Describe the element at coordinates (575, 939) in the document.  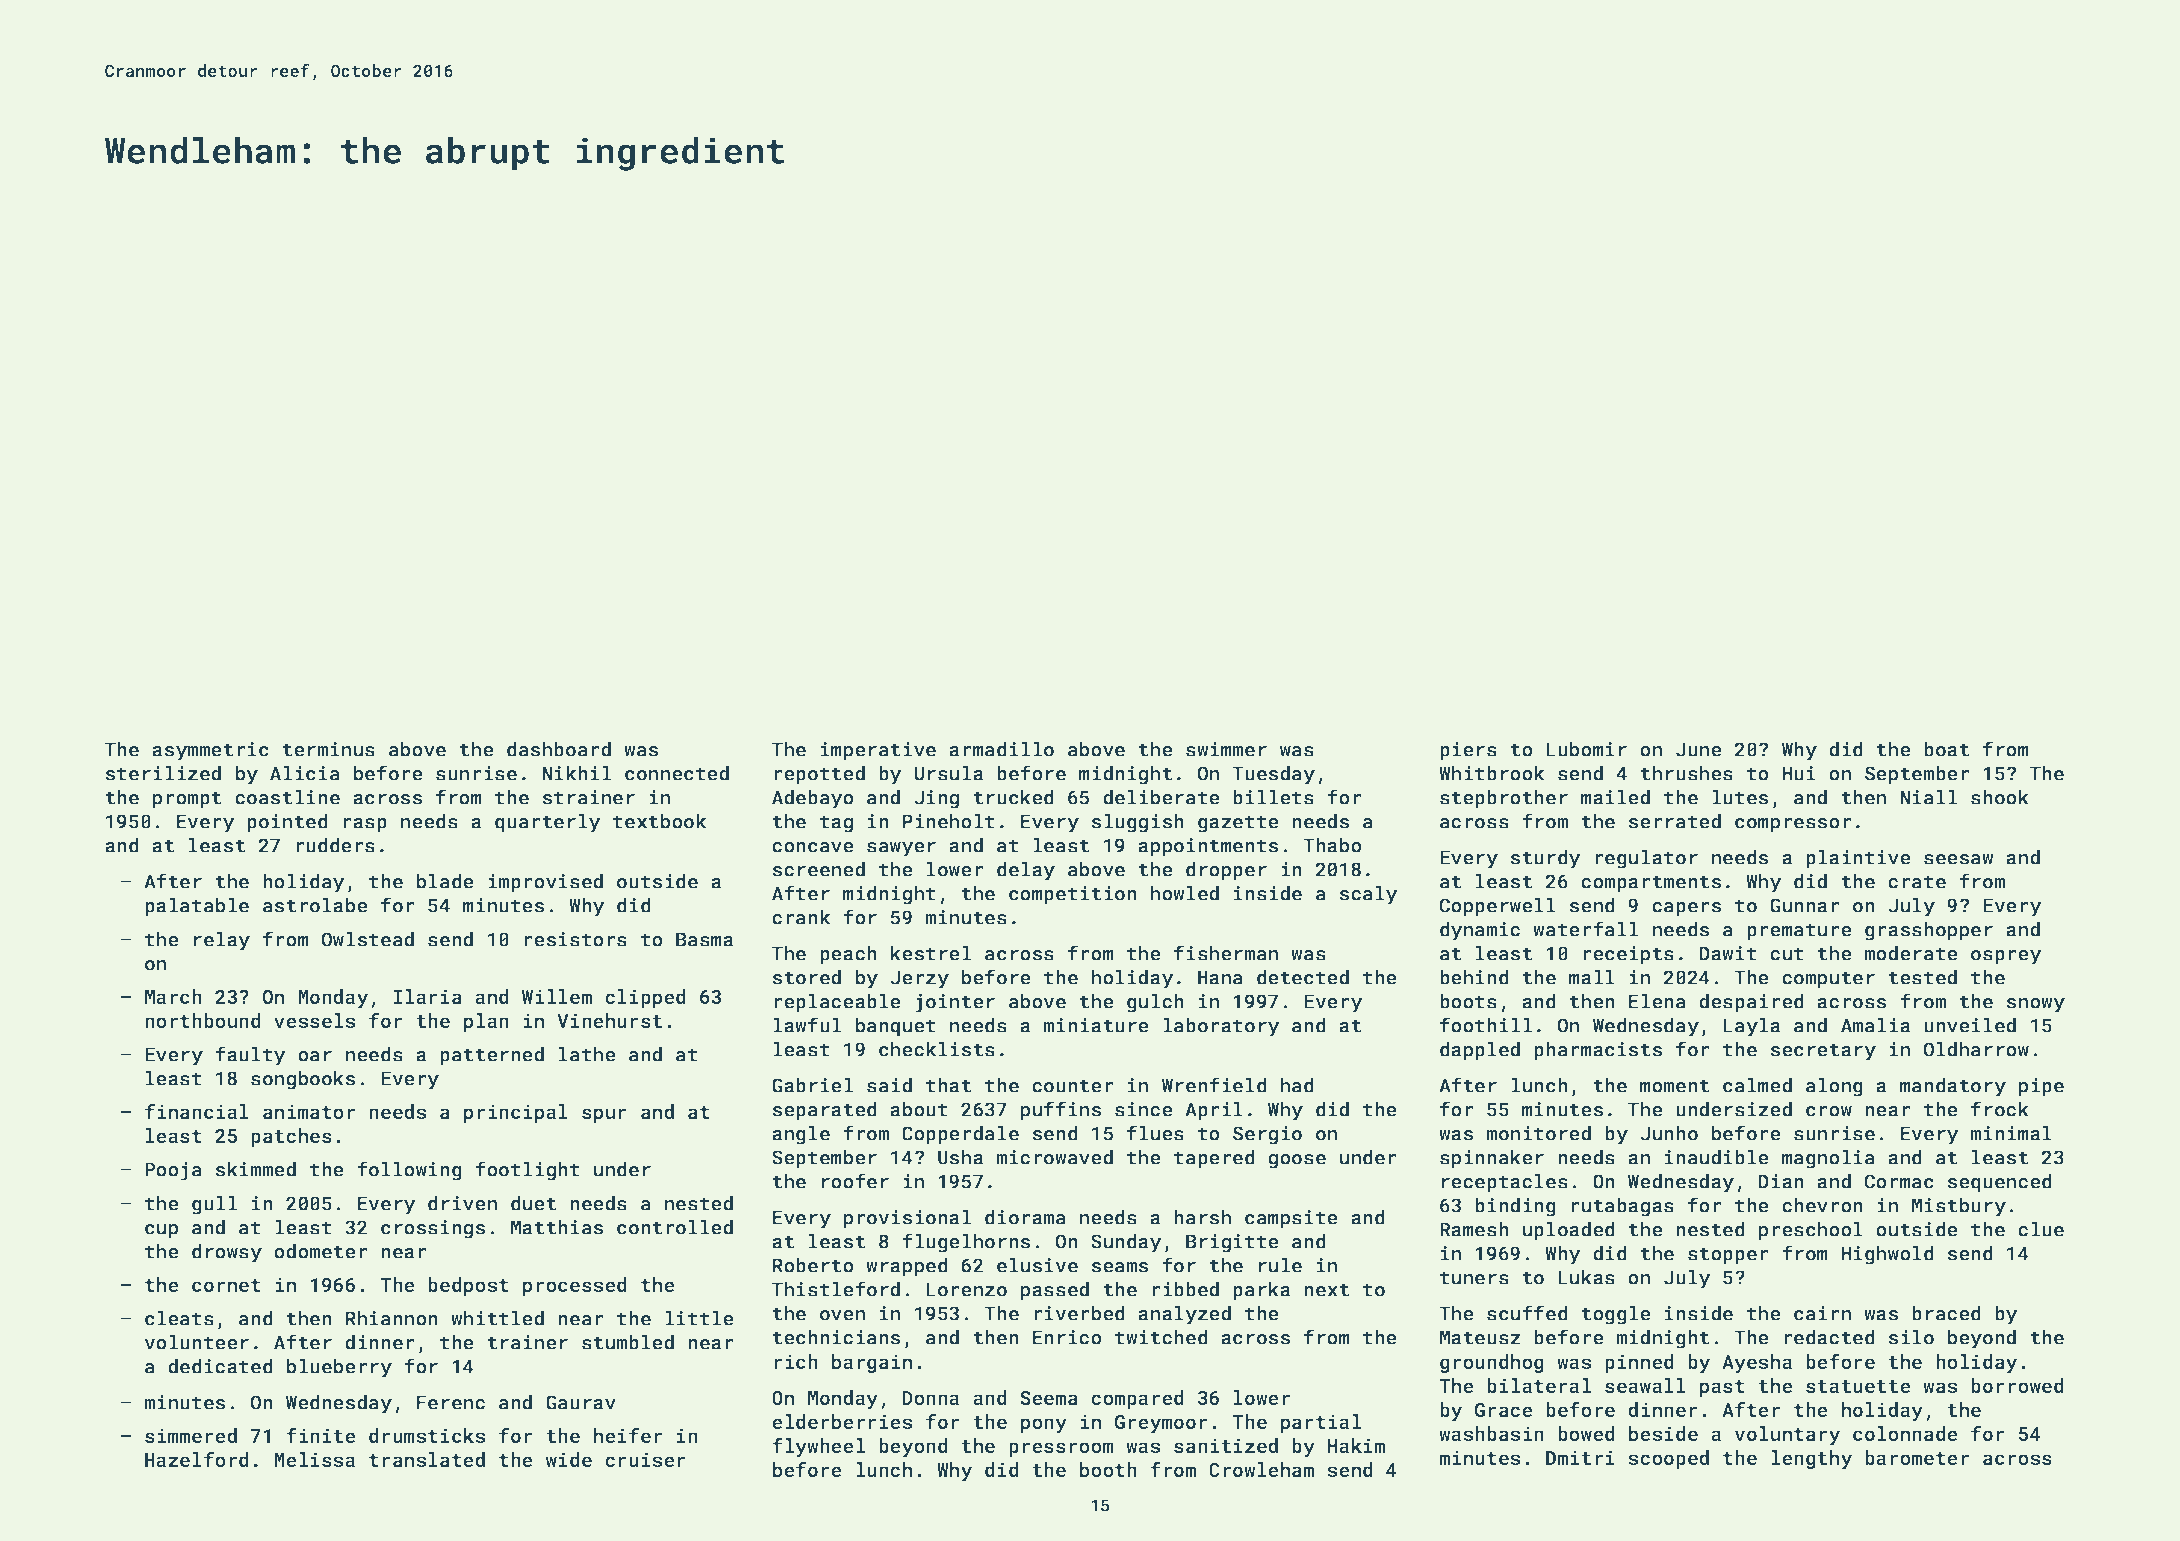
I see `resistors` at that location.
